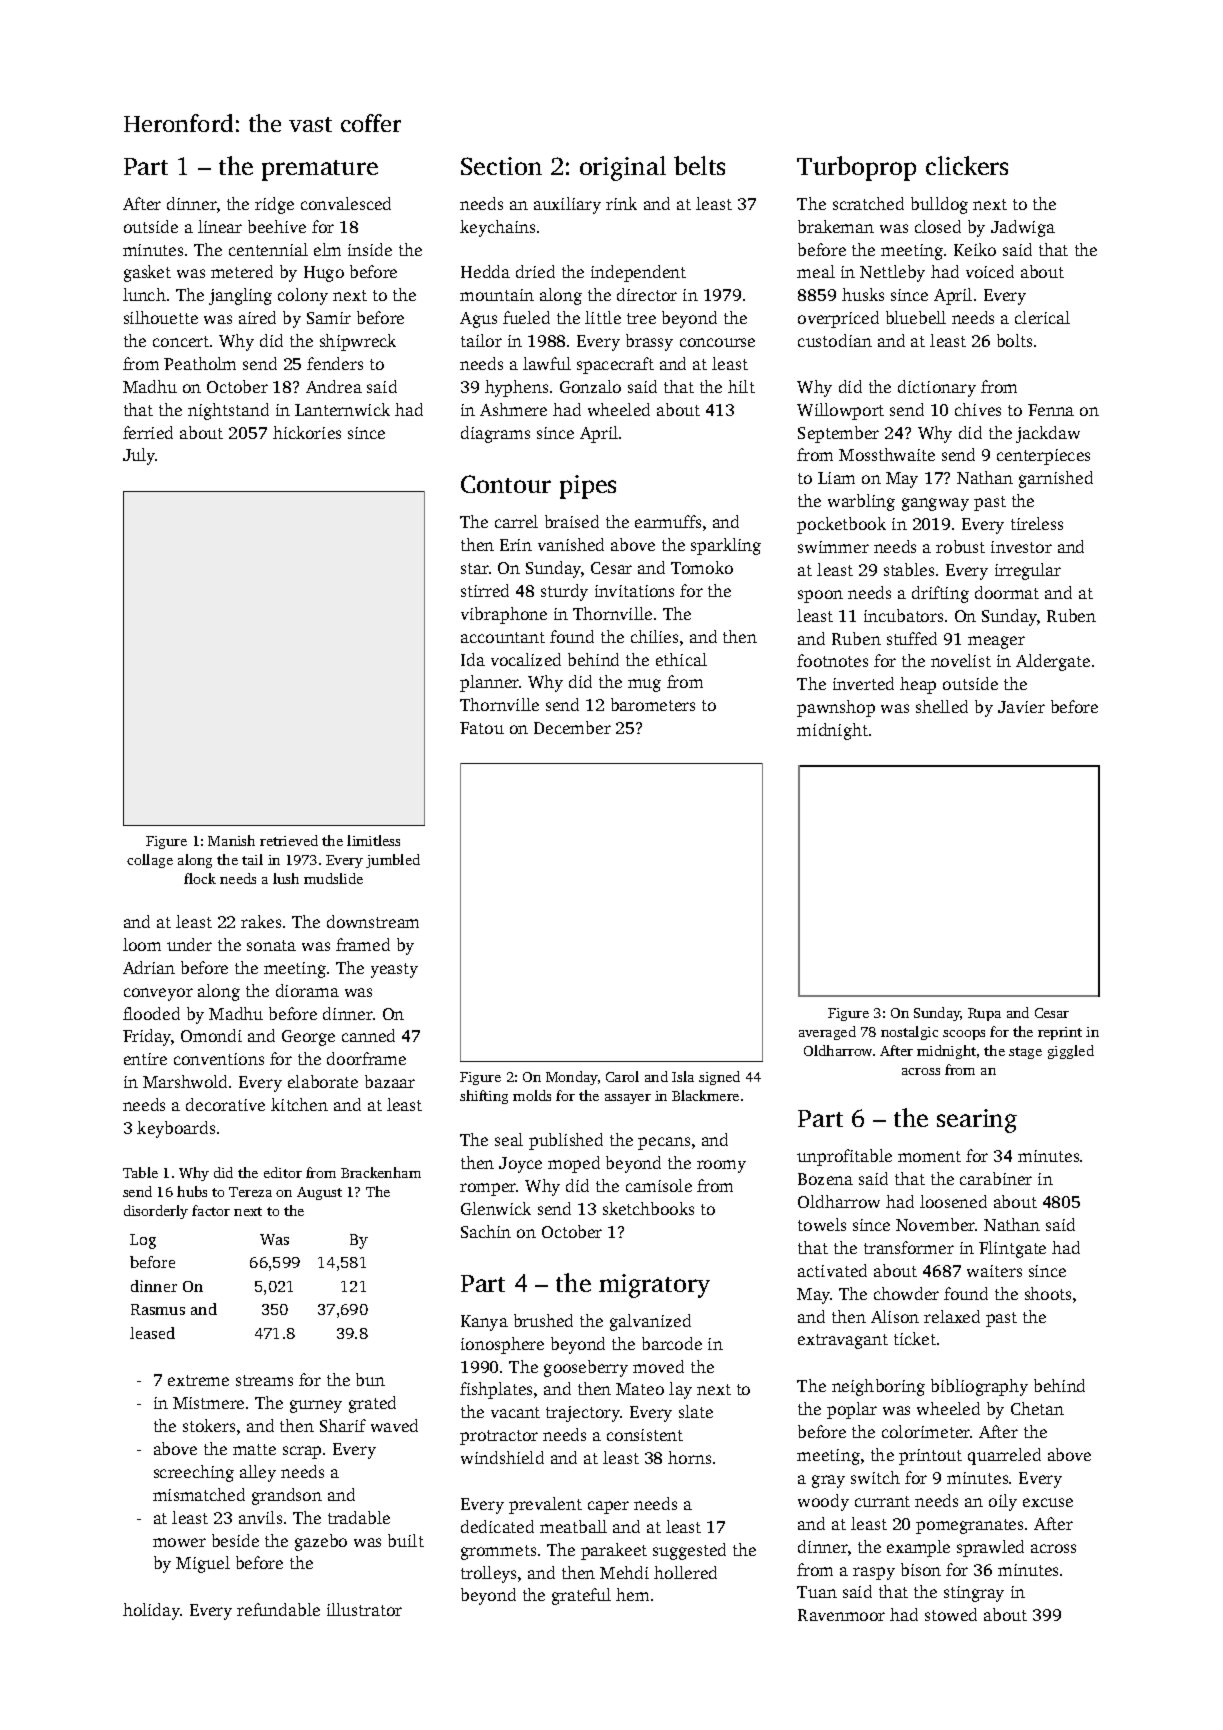 The image size is (1223, 1730). I want to click on stowed, so click(951, 1614).
